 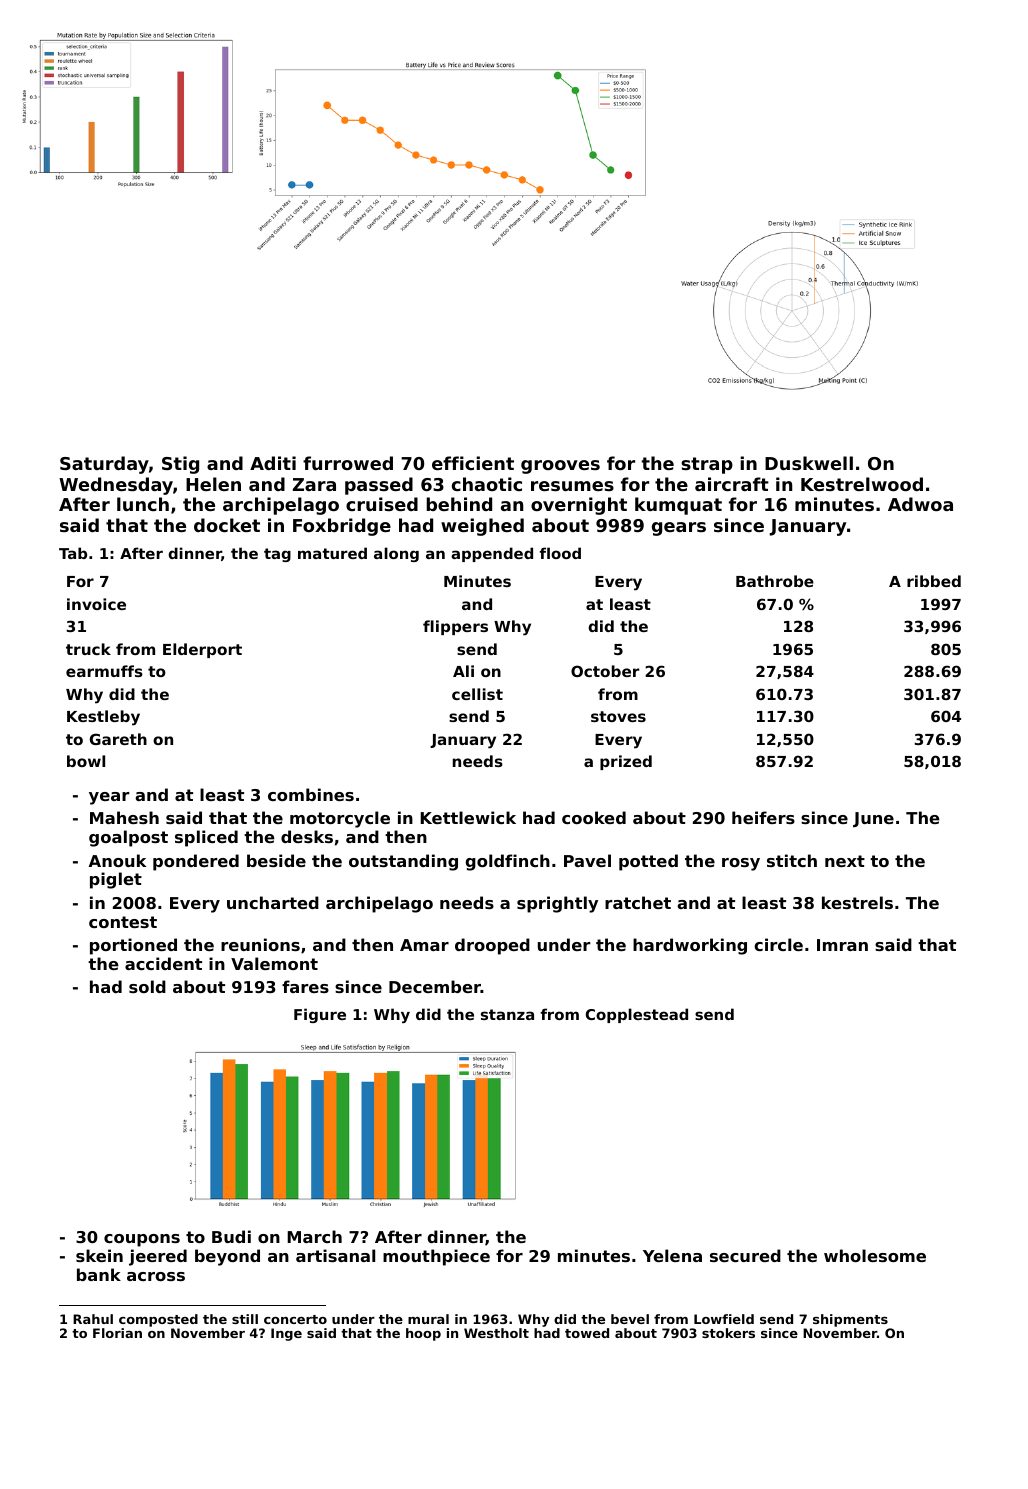 What do you see at coordinates (206, 838) in the screenshot?
I see `spliced` at bounding box center [206, 838].
